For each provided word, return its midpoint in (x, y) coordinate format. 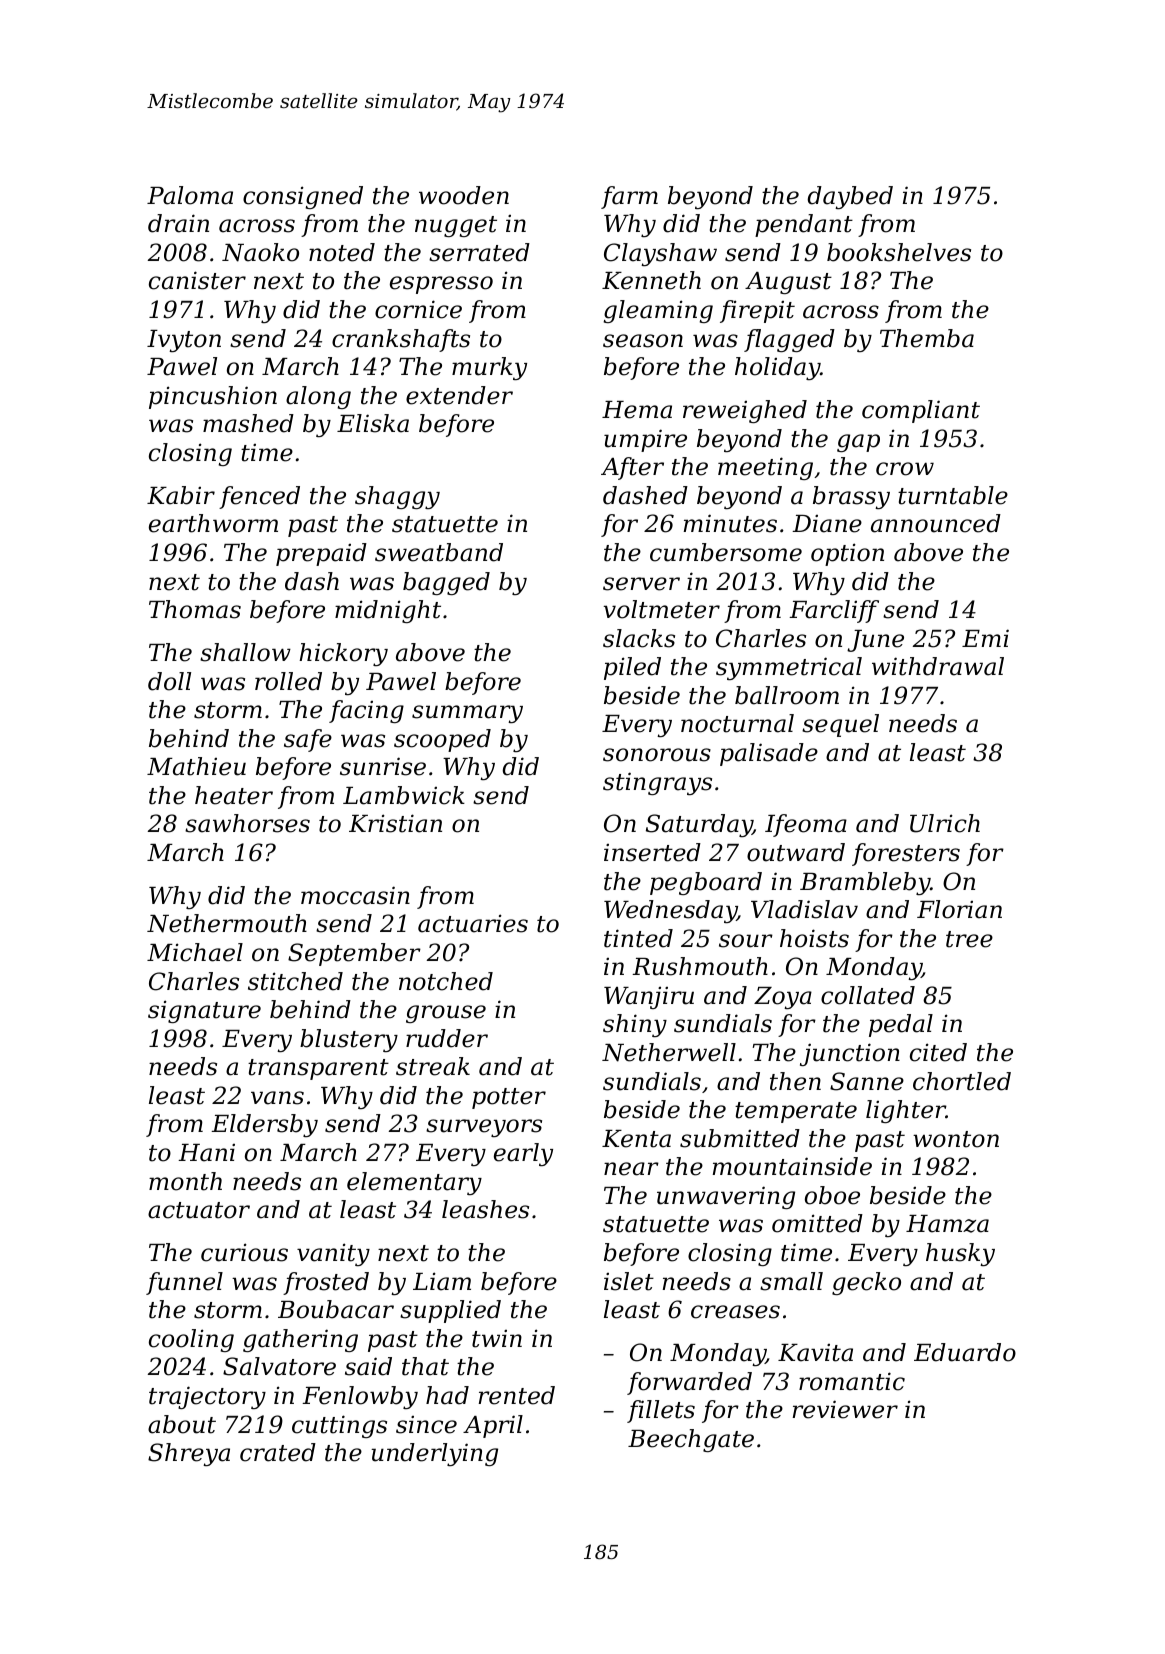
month (185, 1181)
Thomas (195, 609)
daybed (850, 197)
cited (938, 1052)
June (875, 641)
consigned (303, 197)
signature (204, 1011)
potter (509, 1098)
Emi (985, 638)
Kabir (181, 495)
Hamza (947, 1224)
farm (629, 197)
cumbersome (726, 552)
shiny (635, 1025)
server (641, 584)
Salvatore (279, 1366)
